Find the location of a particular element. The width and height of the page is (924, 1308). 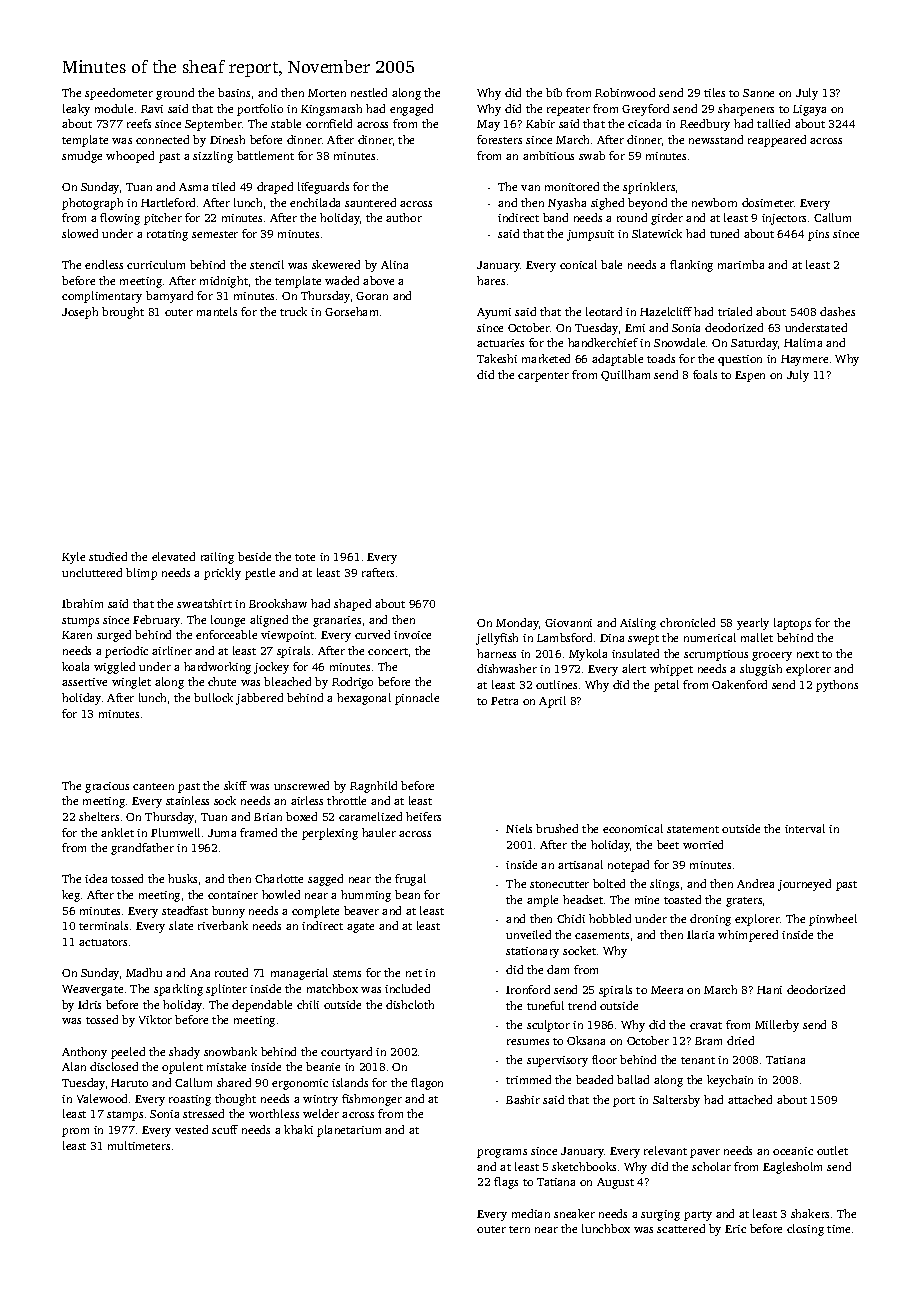

scuff is located at coordinates (225, 1129).
